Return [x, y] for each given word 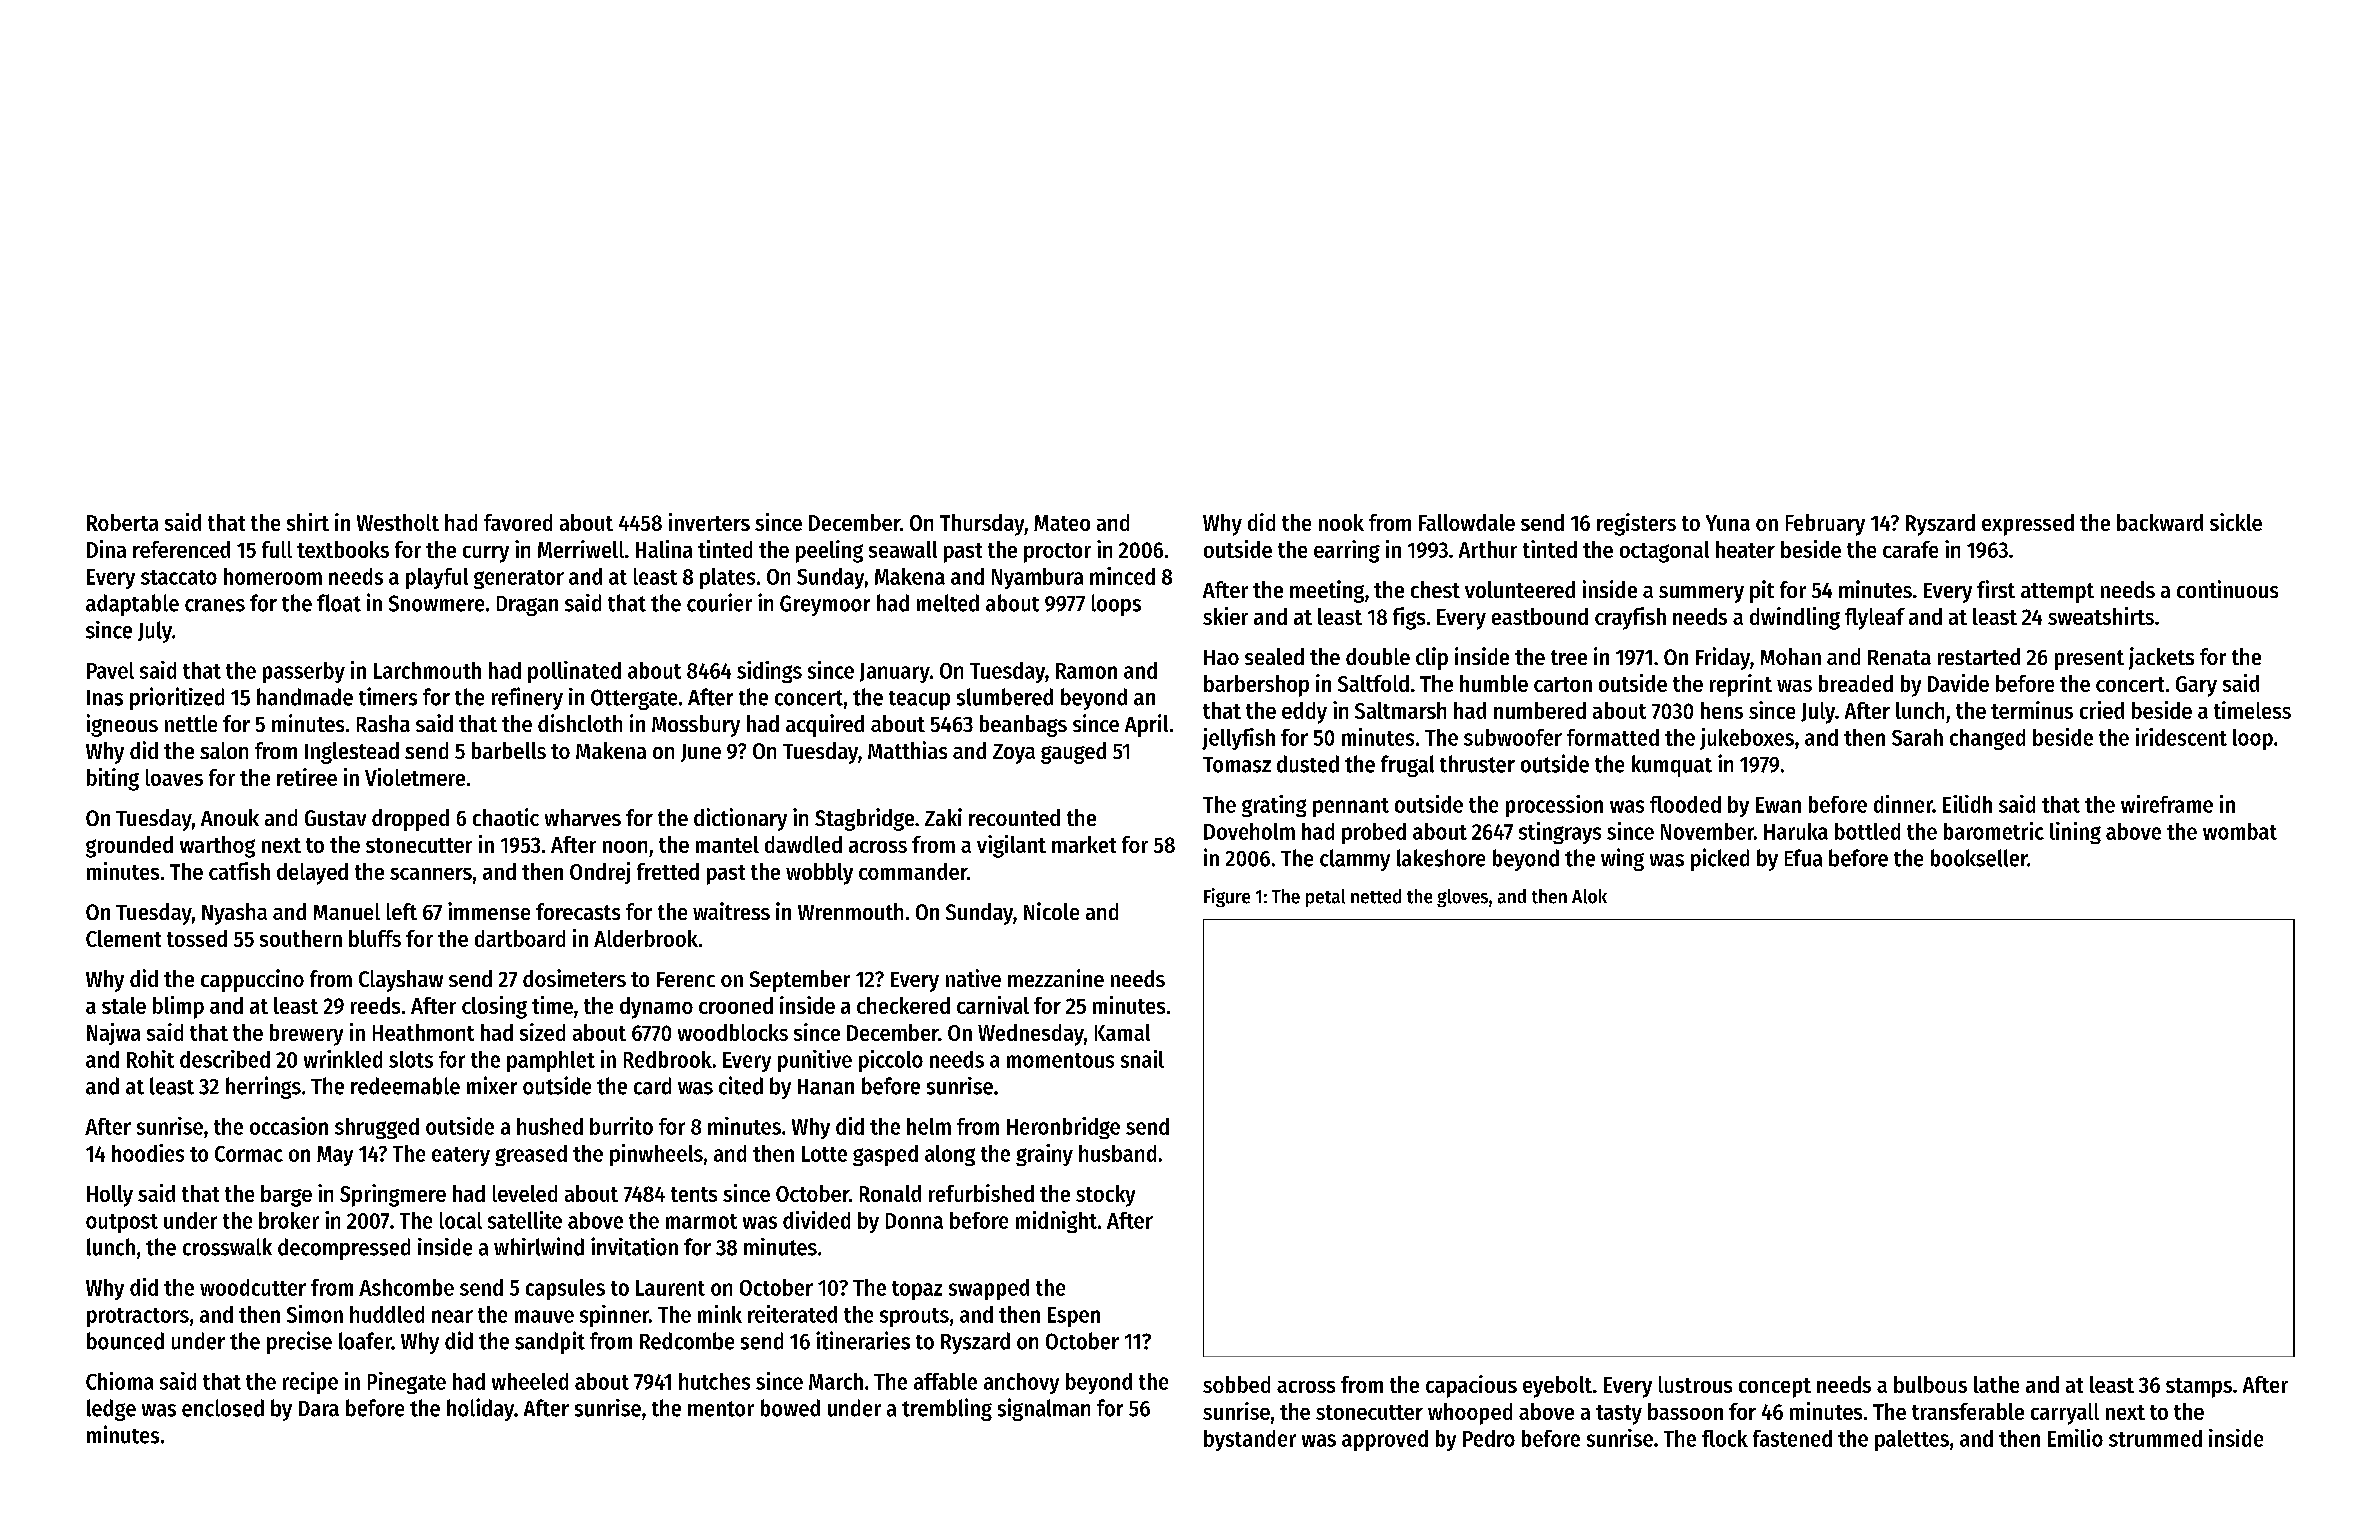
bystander [1250, 1440]
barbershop [1256, 686]
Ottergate [634, 699]
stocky [1105, 1196]
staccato [179, 577]
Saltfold [1373, 683]
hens [1722, 710]
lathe [1996, 1384]
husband [1117, 1153]
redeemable [405, 1086]
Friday [1723, 658]
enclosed [223, 1408]
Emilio [2075, 1438]
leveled [525, 1193]
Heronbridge [1063, 1128]
